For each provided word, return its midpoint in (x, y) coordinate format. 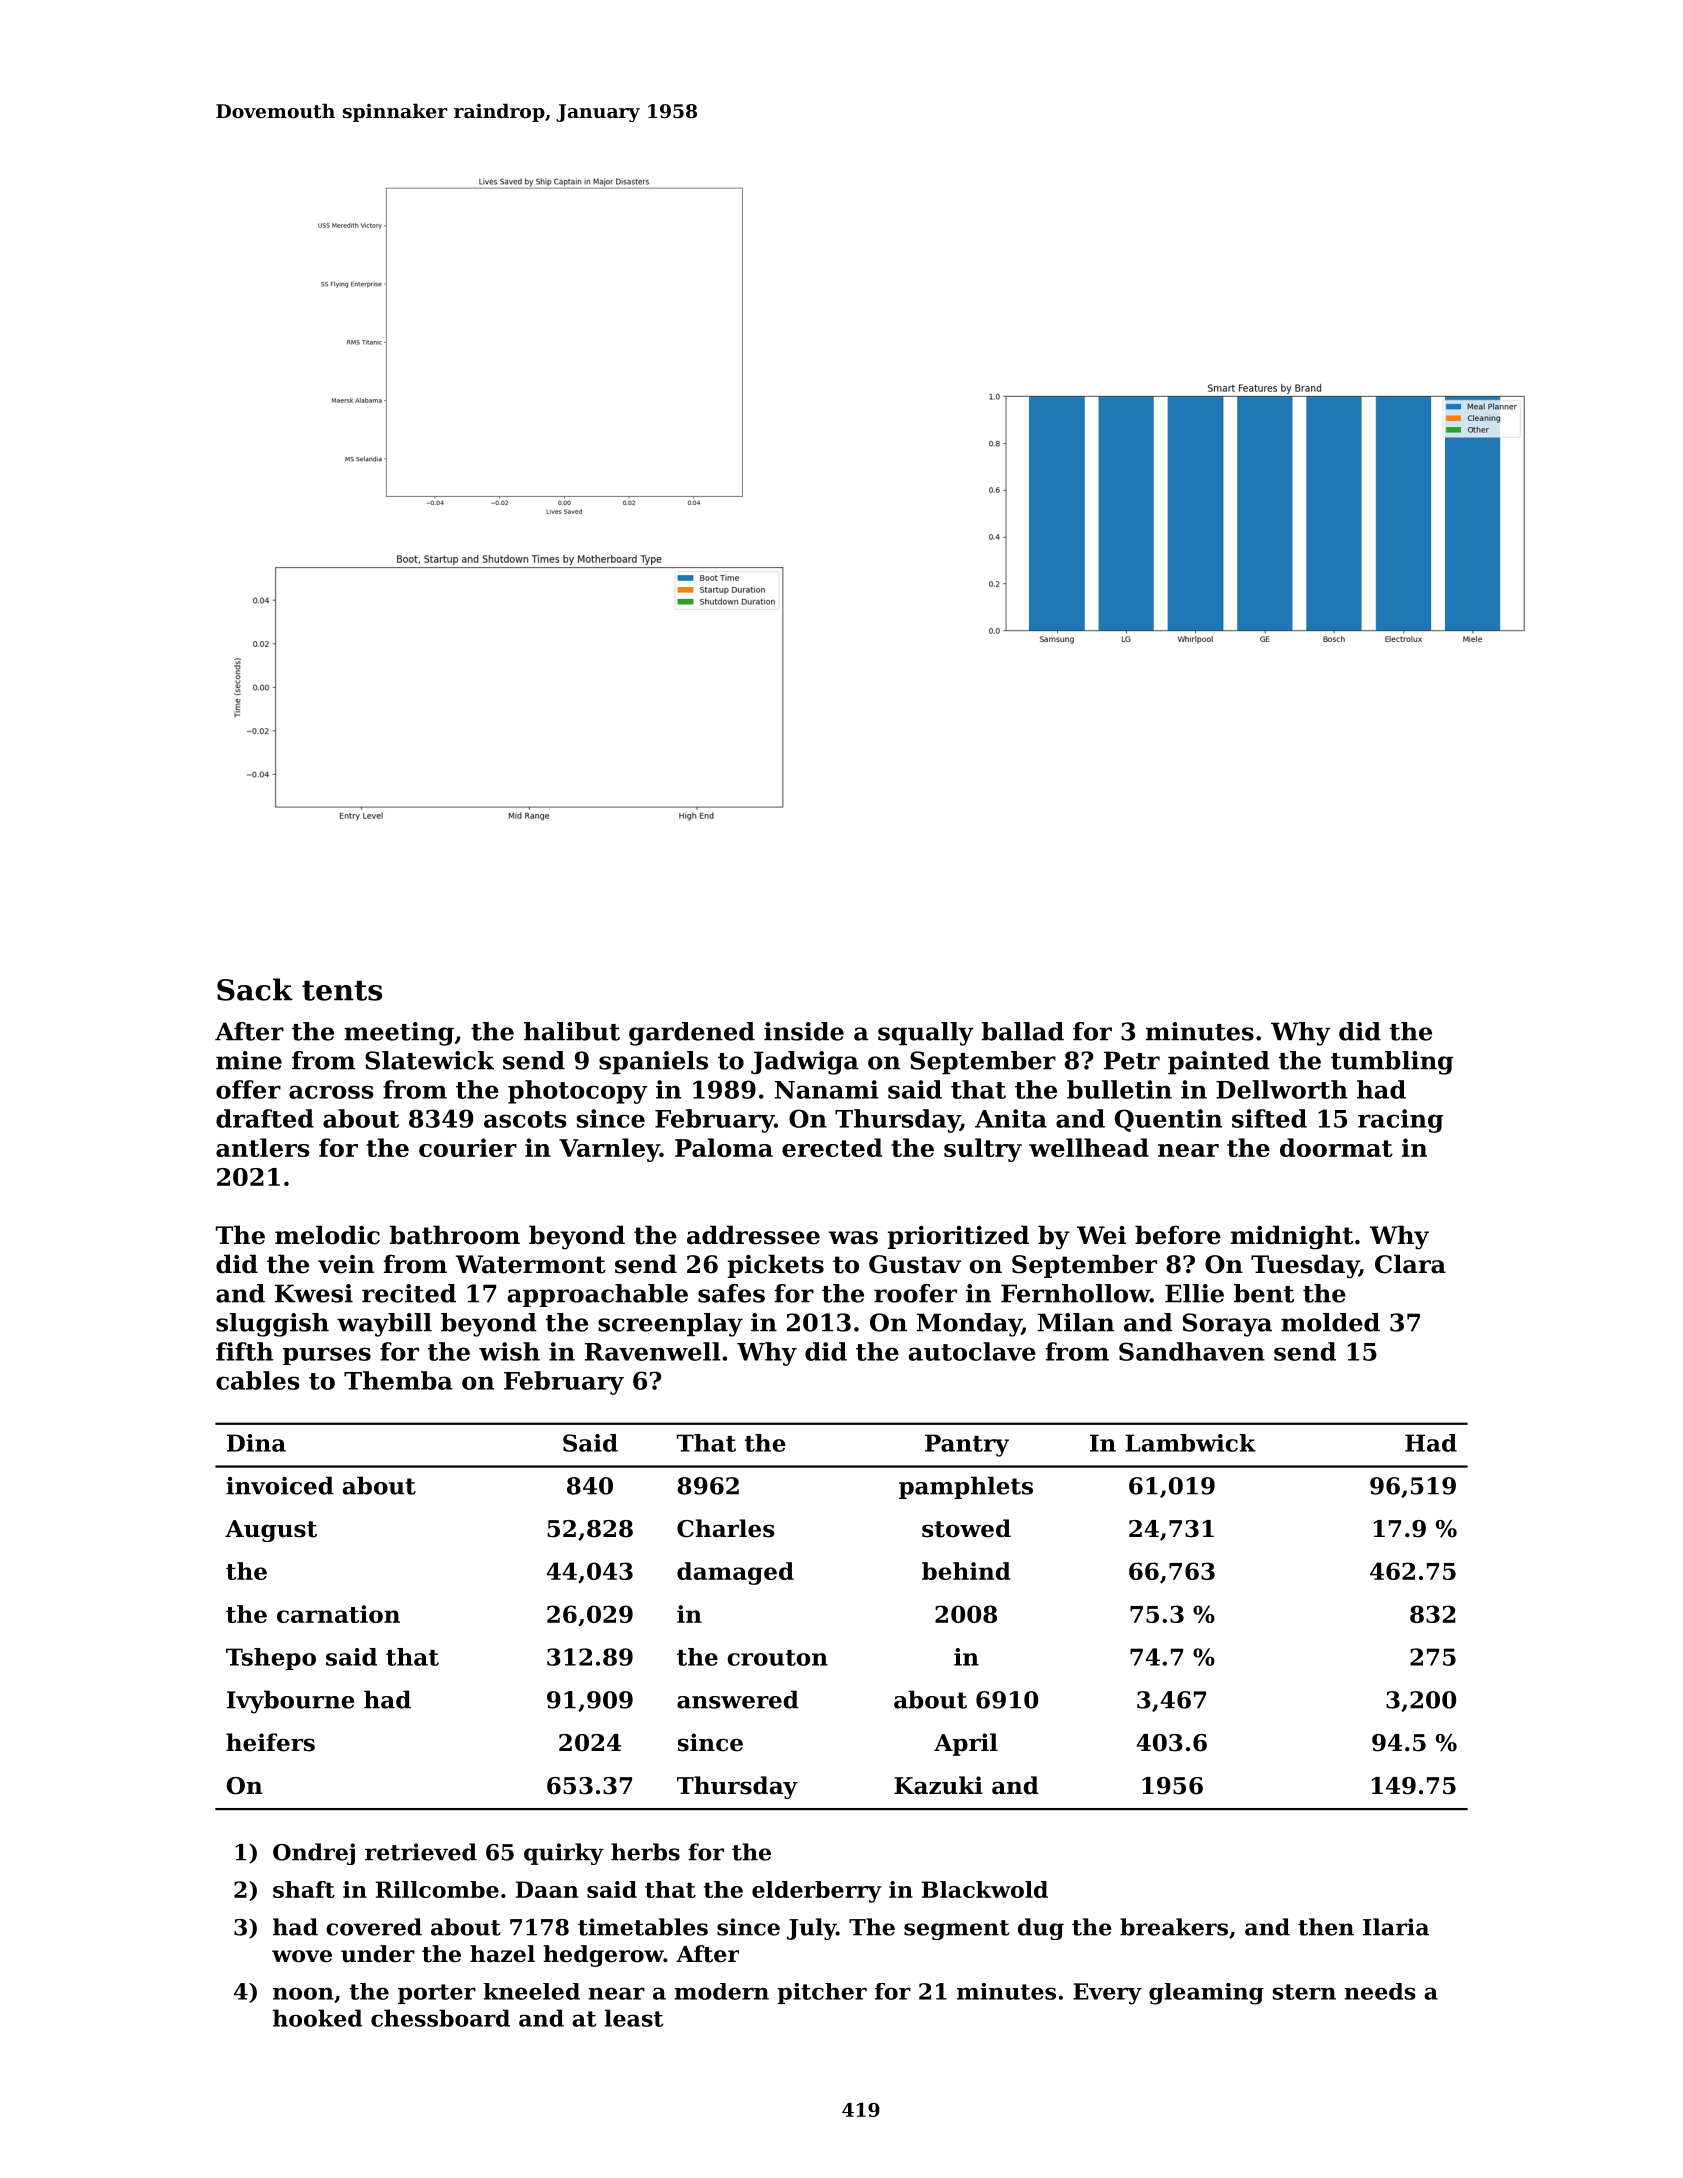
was (853, 1238)
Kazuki (938, 1785)
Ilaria (1396, 1927)
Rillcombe (437, 1889)
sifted (1269, 1118)
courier (468, 1147)
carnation (338, 1614)
